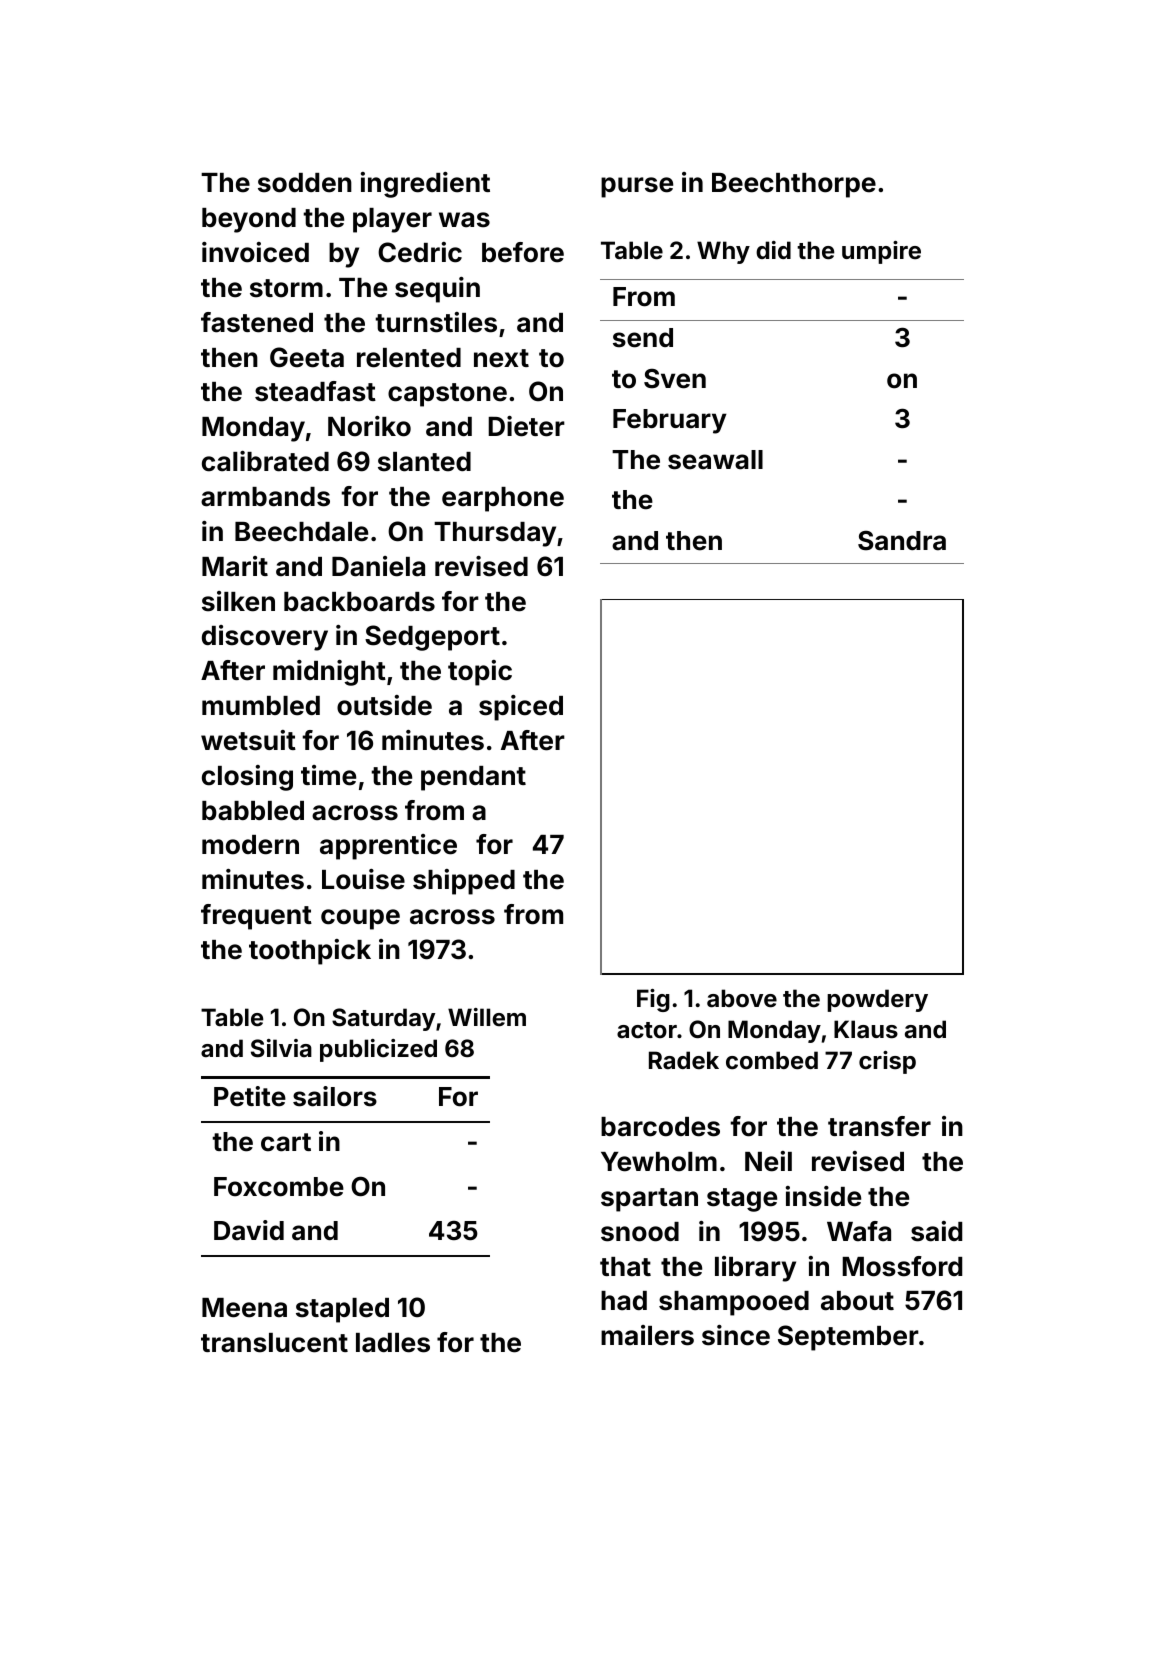  Describe the element at coordinates (859, 1231) in the screenshot. I see `Wafa` at that location.
